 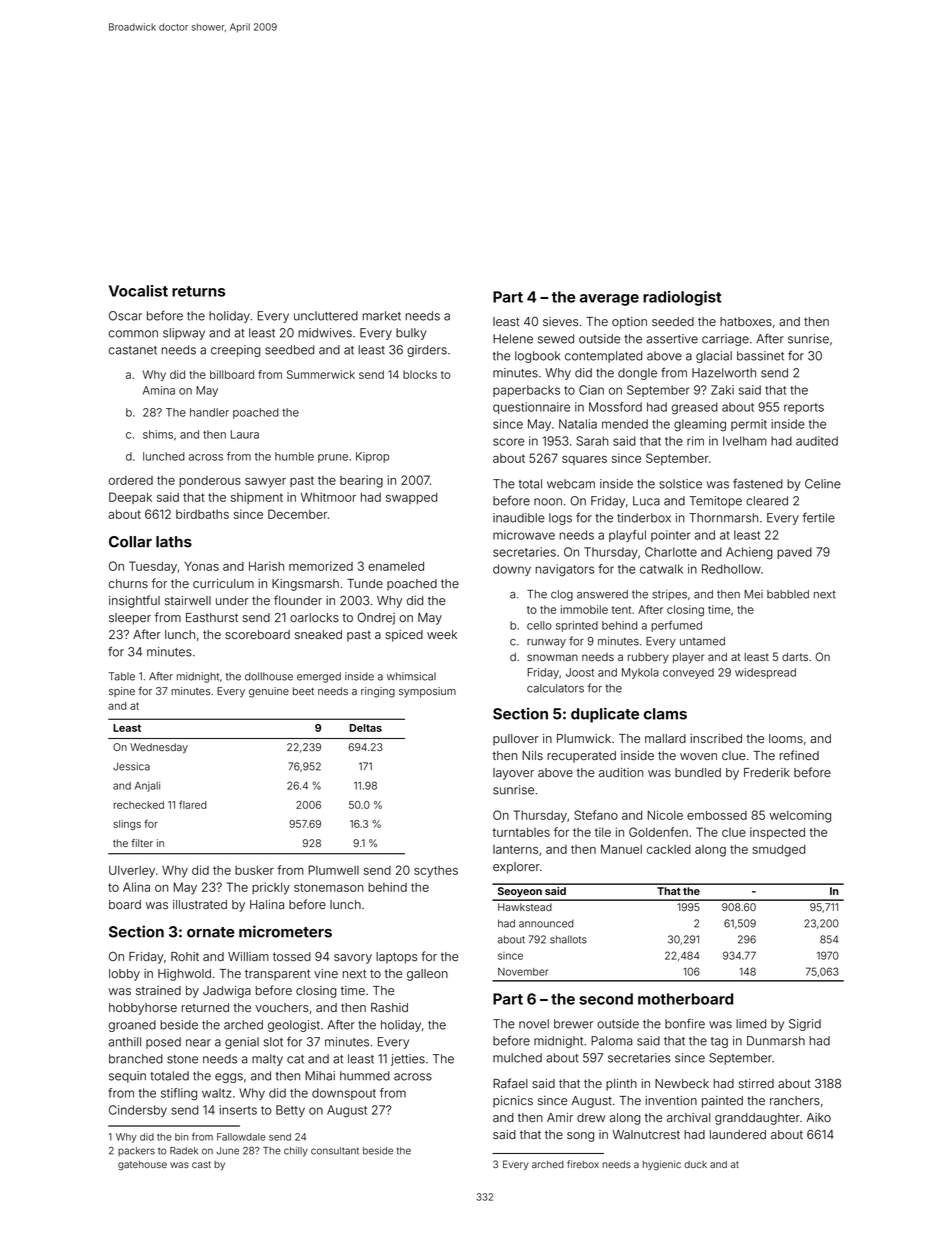 What do you see at coordinates (682, 298) in the document?
I see `radiologist` at bounding box center [682, 298].
